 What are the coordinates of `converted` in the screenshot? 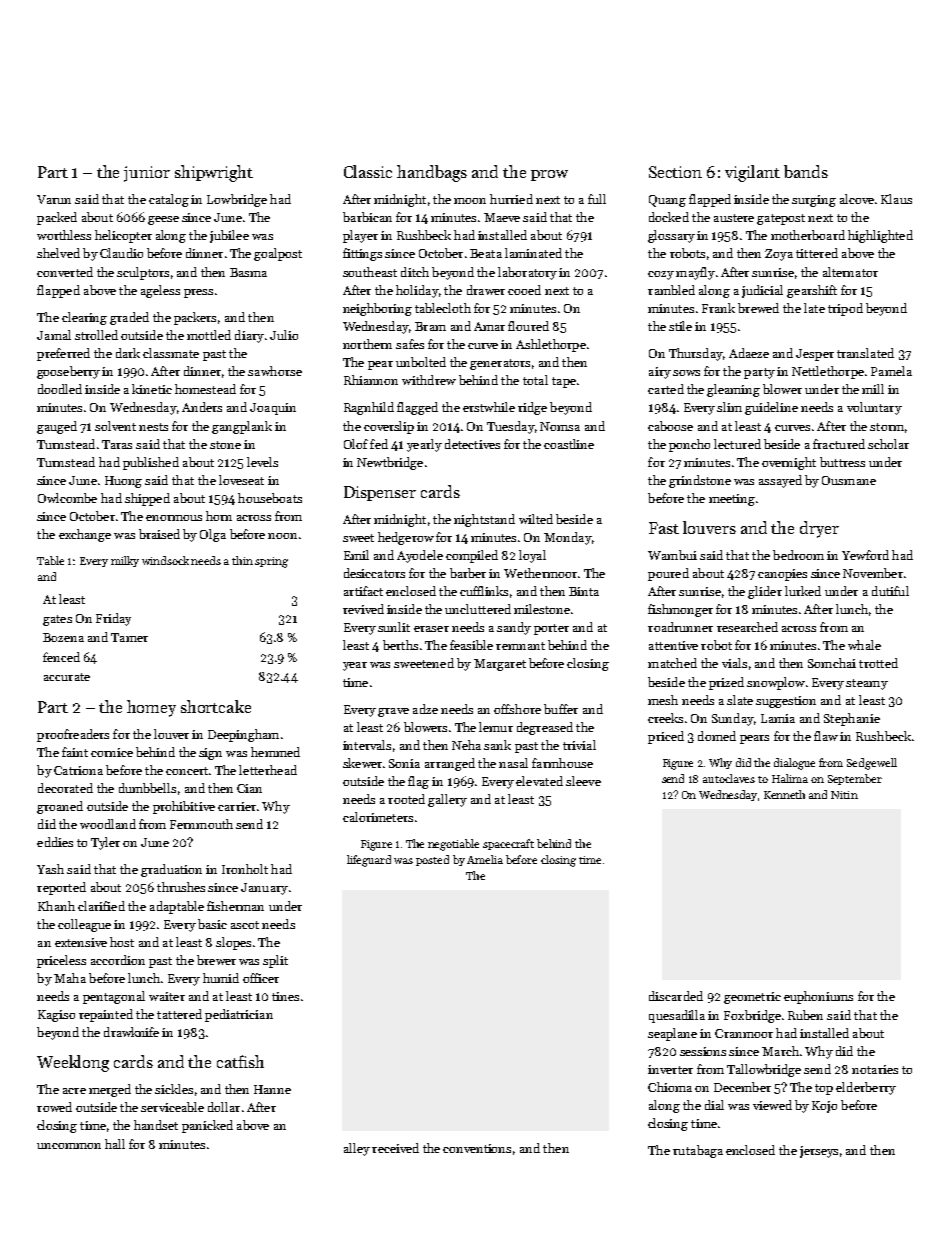 It's located at (65, 272).
